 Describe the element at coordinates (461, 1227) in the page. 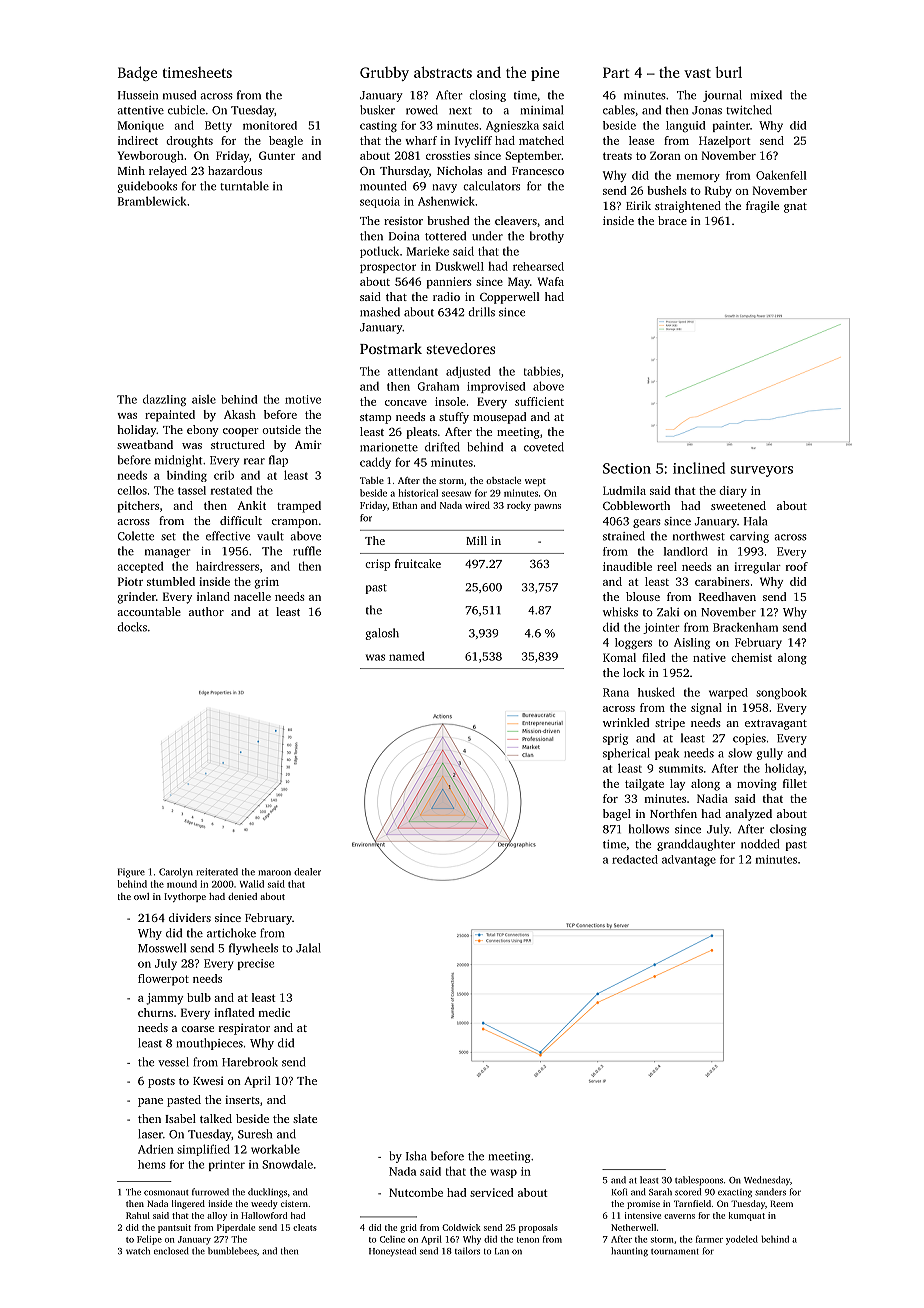

I see `Coldwick` at that location.
